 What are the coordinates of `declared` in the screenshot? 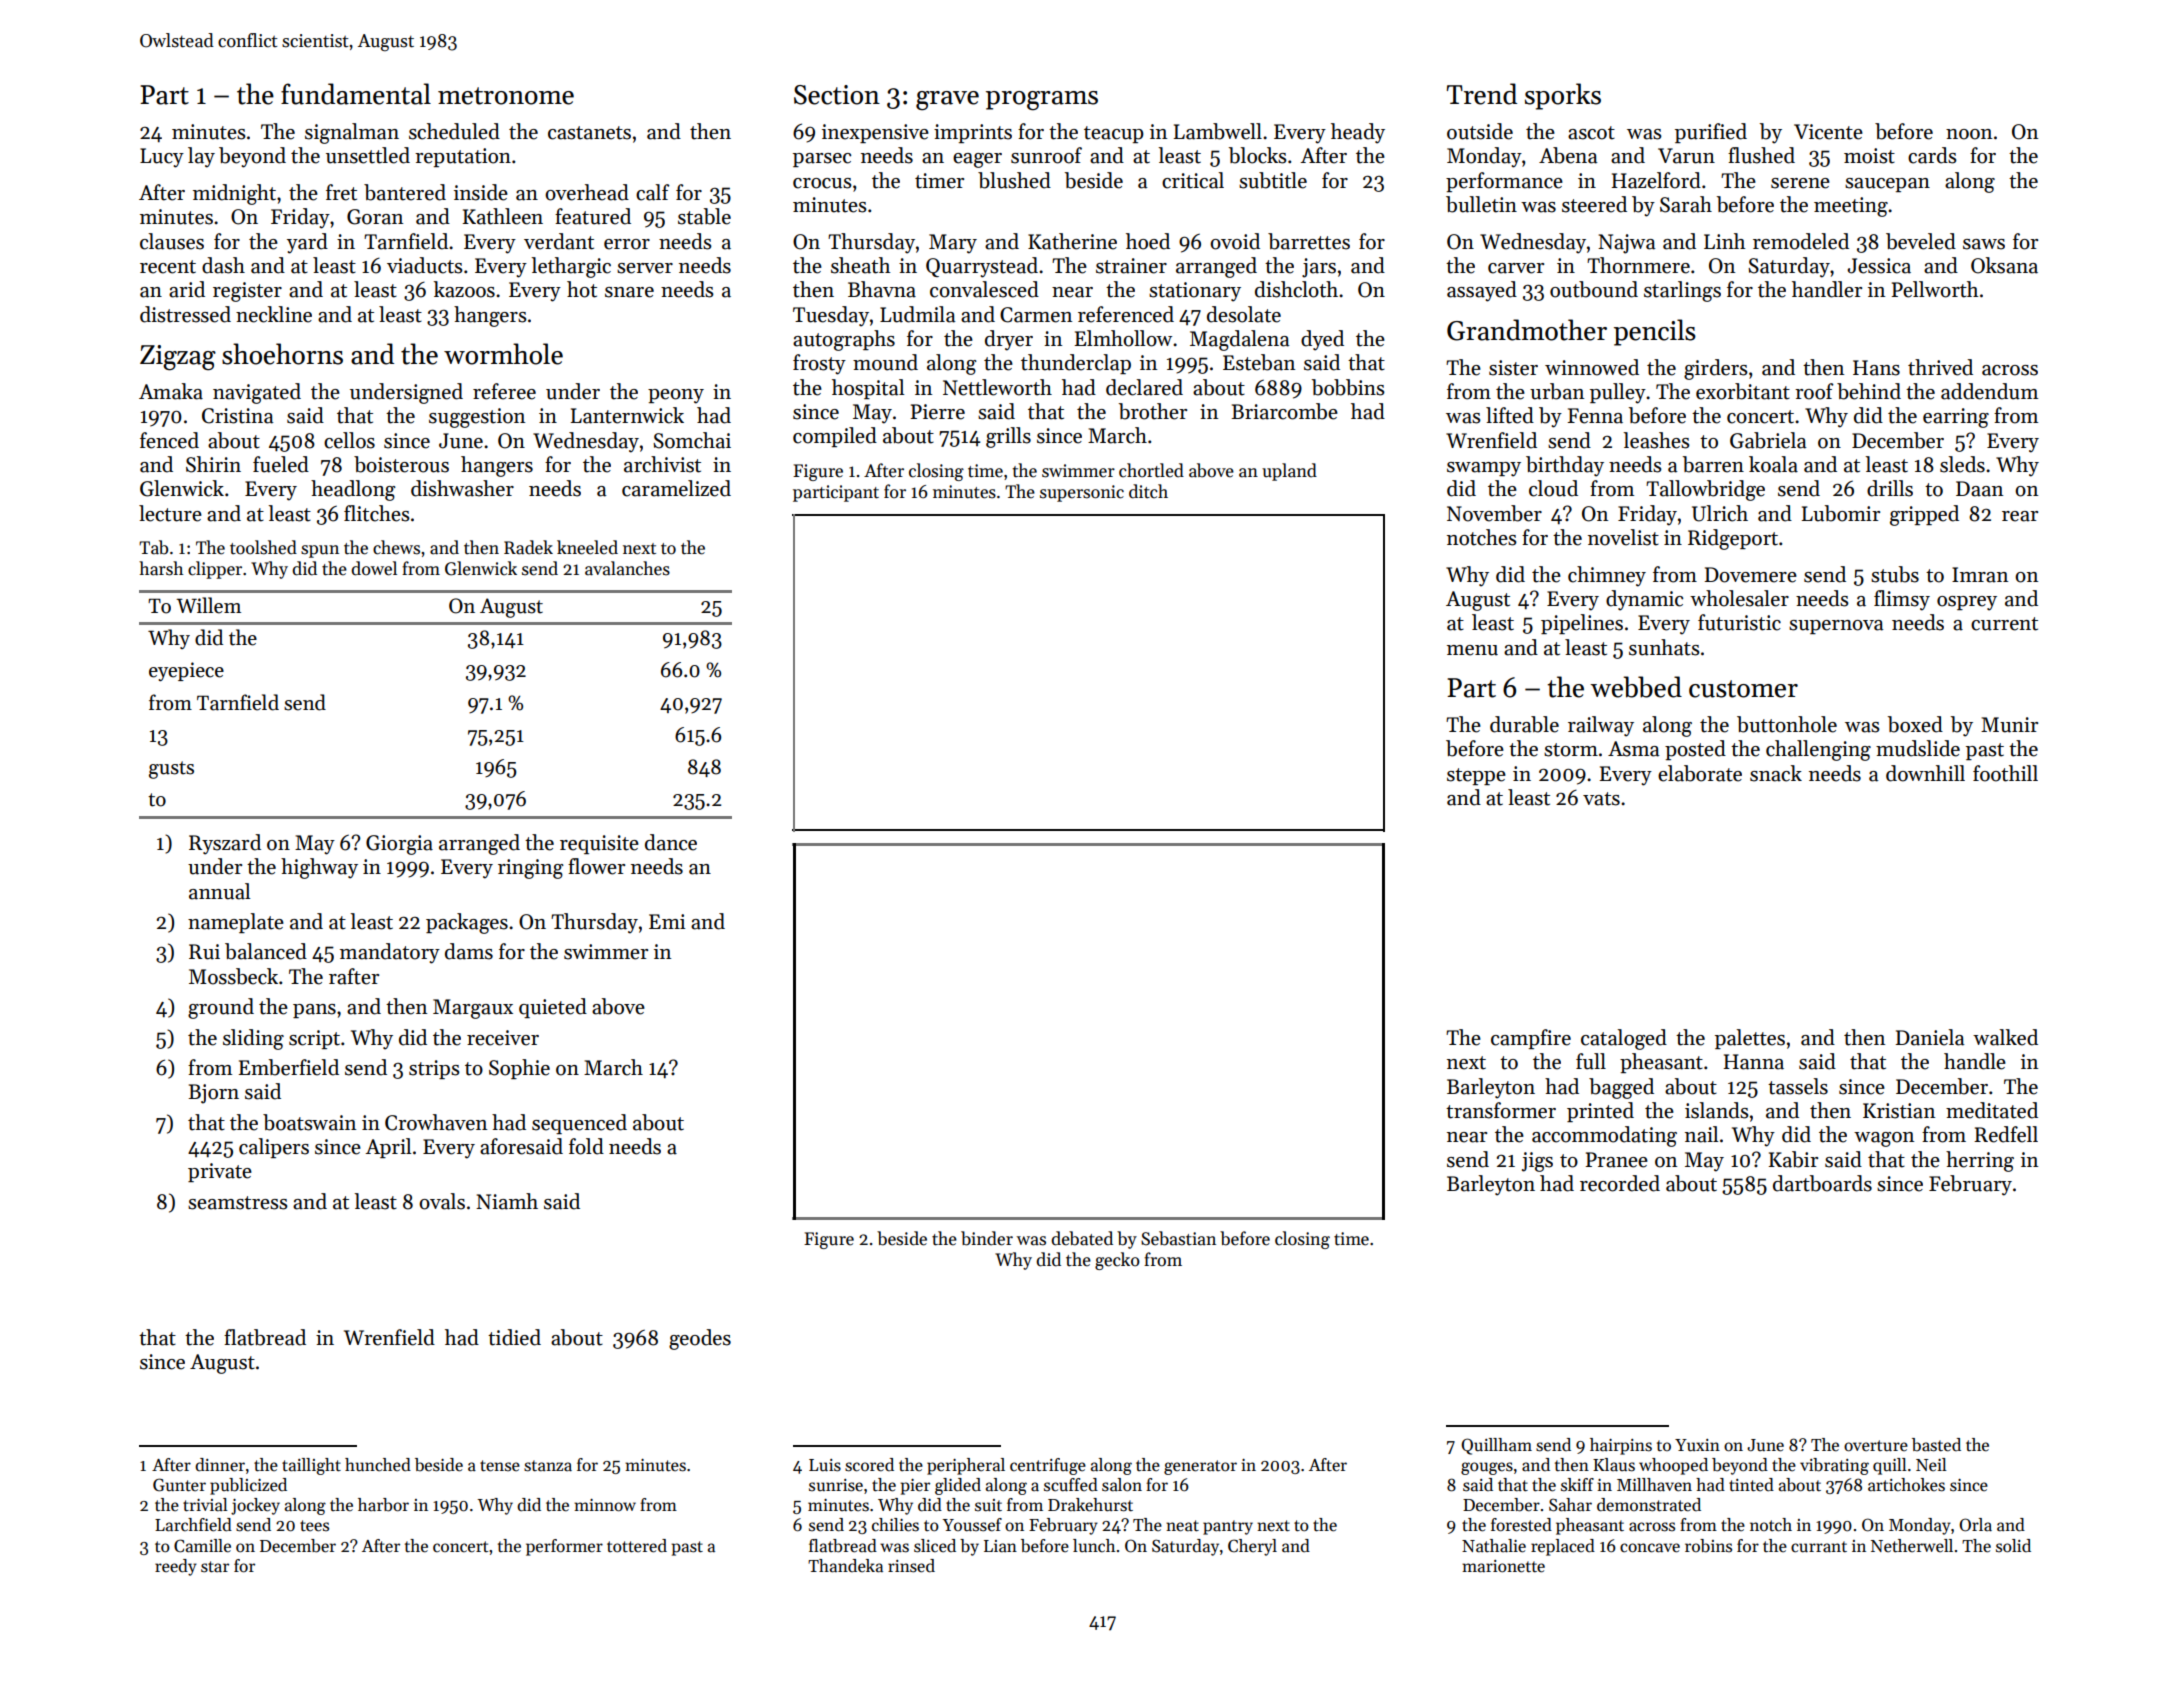 It's located at (1144, 387).
